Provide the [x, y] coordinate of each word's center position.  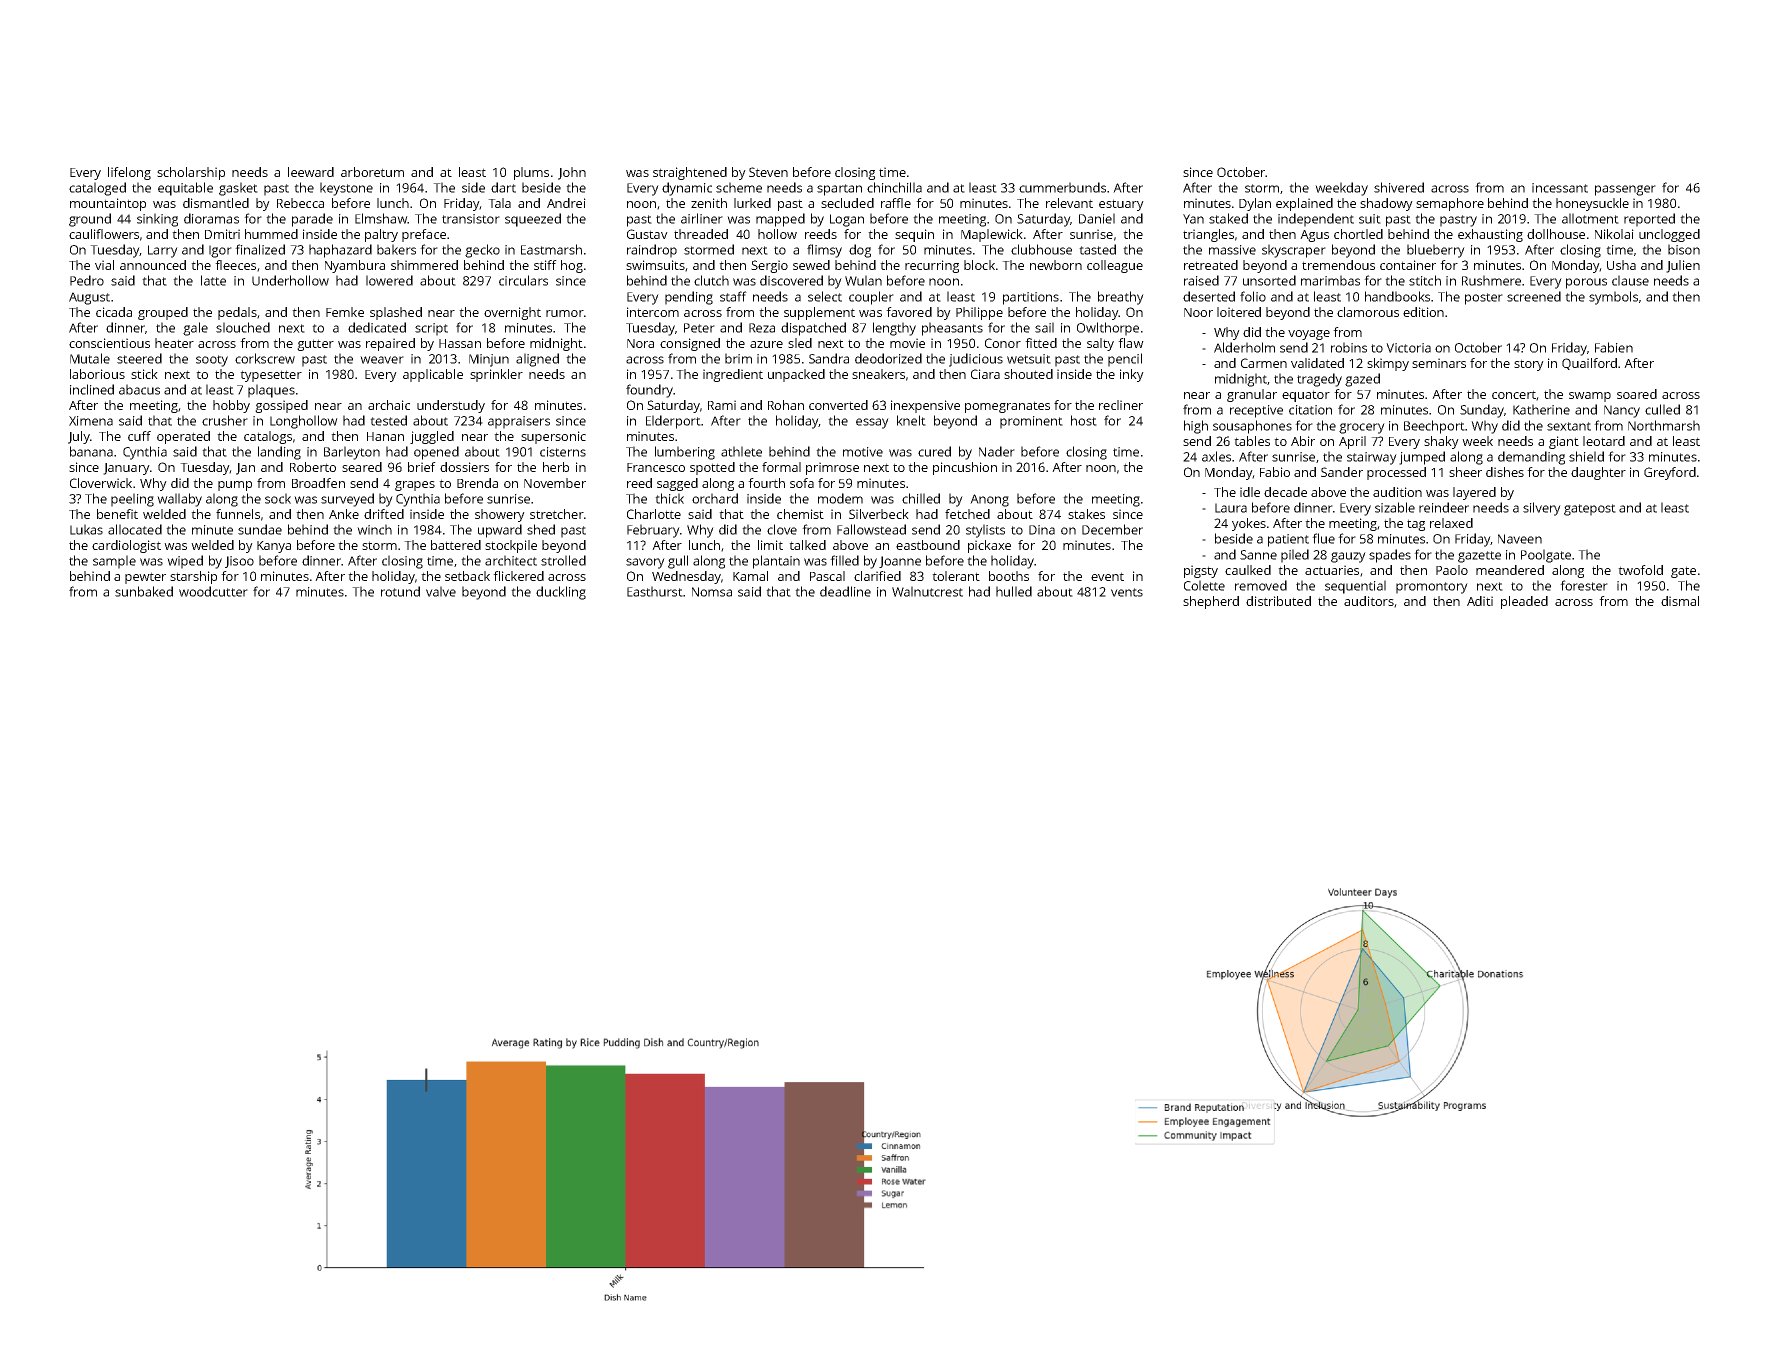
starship [193, 577]
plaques [271, 391]
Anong [989, 500]
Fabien [1614, 347]
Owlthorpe [1108, 329]
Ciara [985, 374]
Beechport [1434, 427]
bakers [396, 249]
